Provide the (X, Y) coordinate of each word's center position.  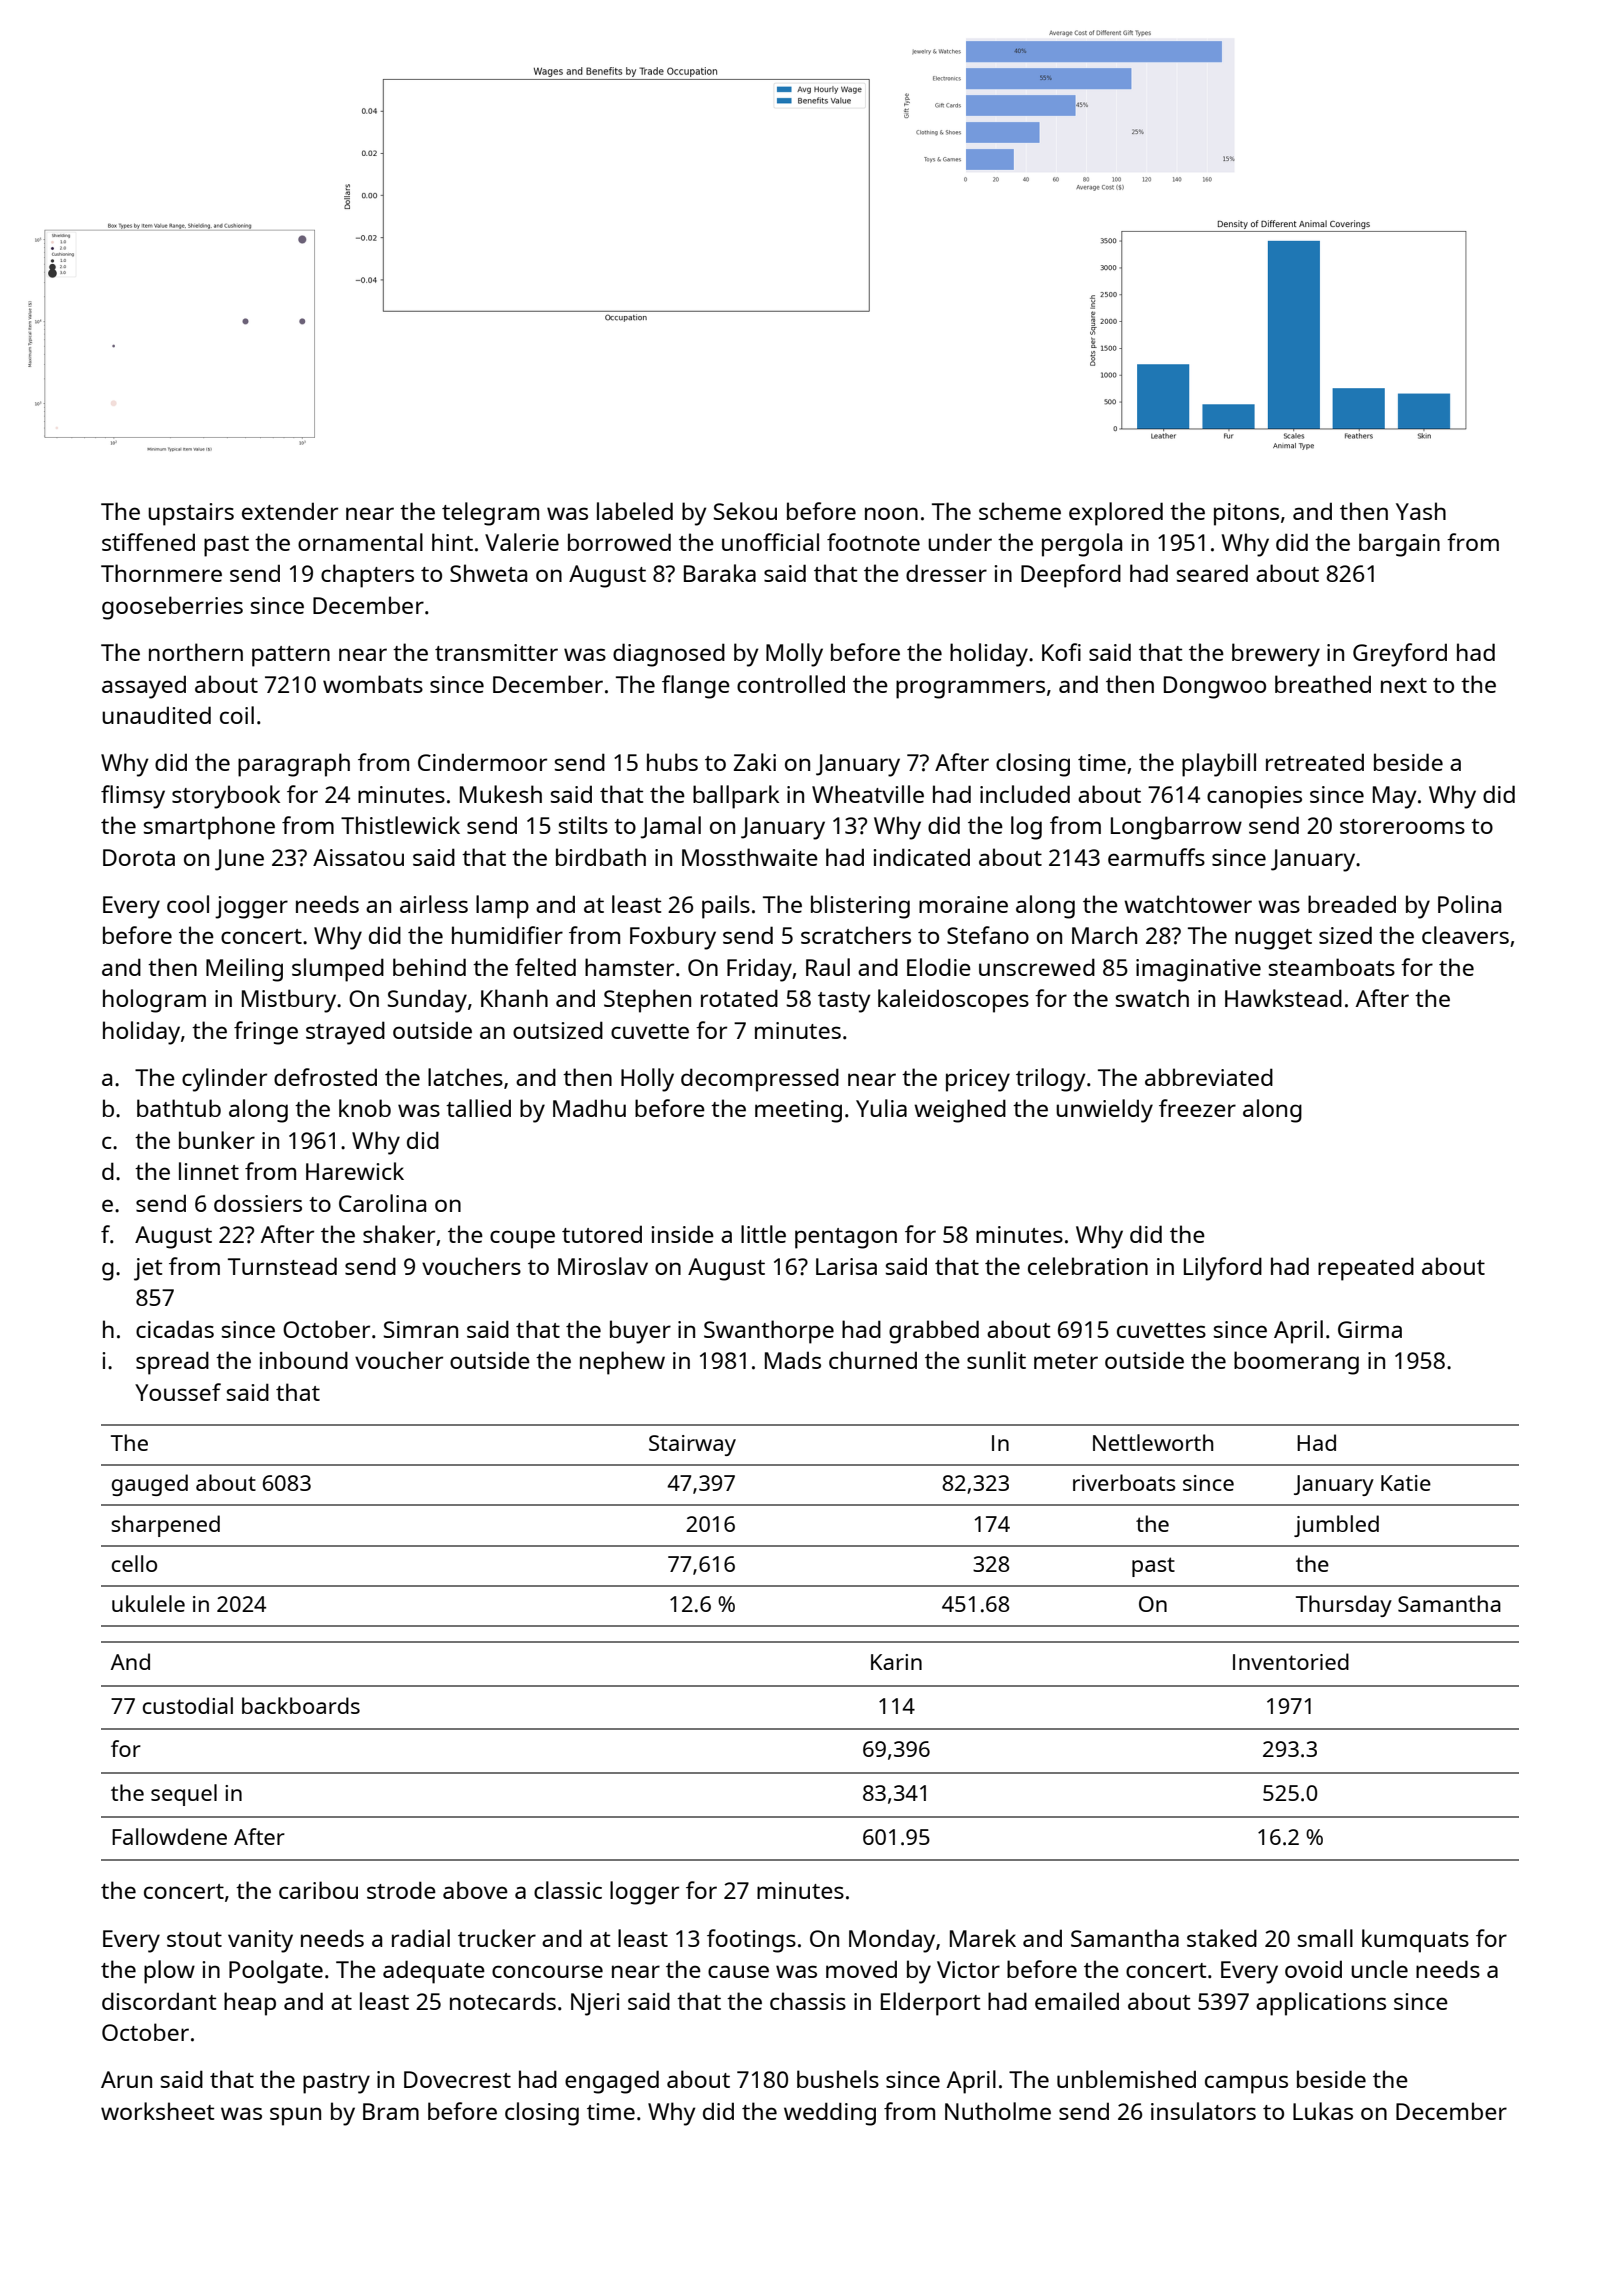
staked (1222, 1938)
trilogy (1051, 1080)
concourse (547, 1971)
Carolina (382, 1203)
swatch (1152, 998)
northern (196, 652)
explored (1116, 514)
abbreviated (1209, 1077)
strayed (345, 1033)
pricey (978, 1080)
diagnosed (669, 655)
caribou (318, 1890)
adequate (434, 1972)
